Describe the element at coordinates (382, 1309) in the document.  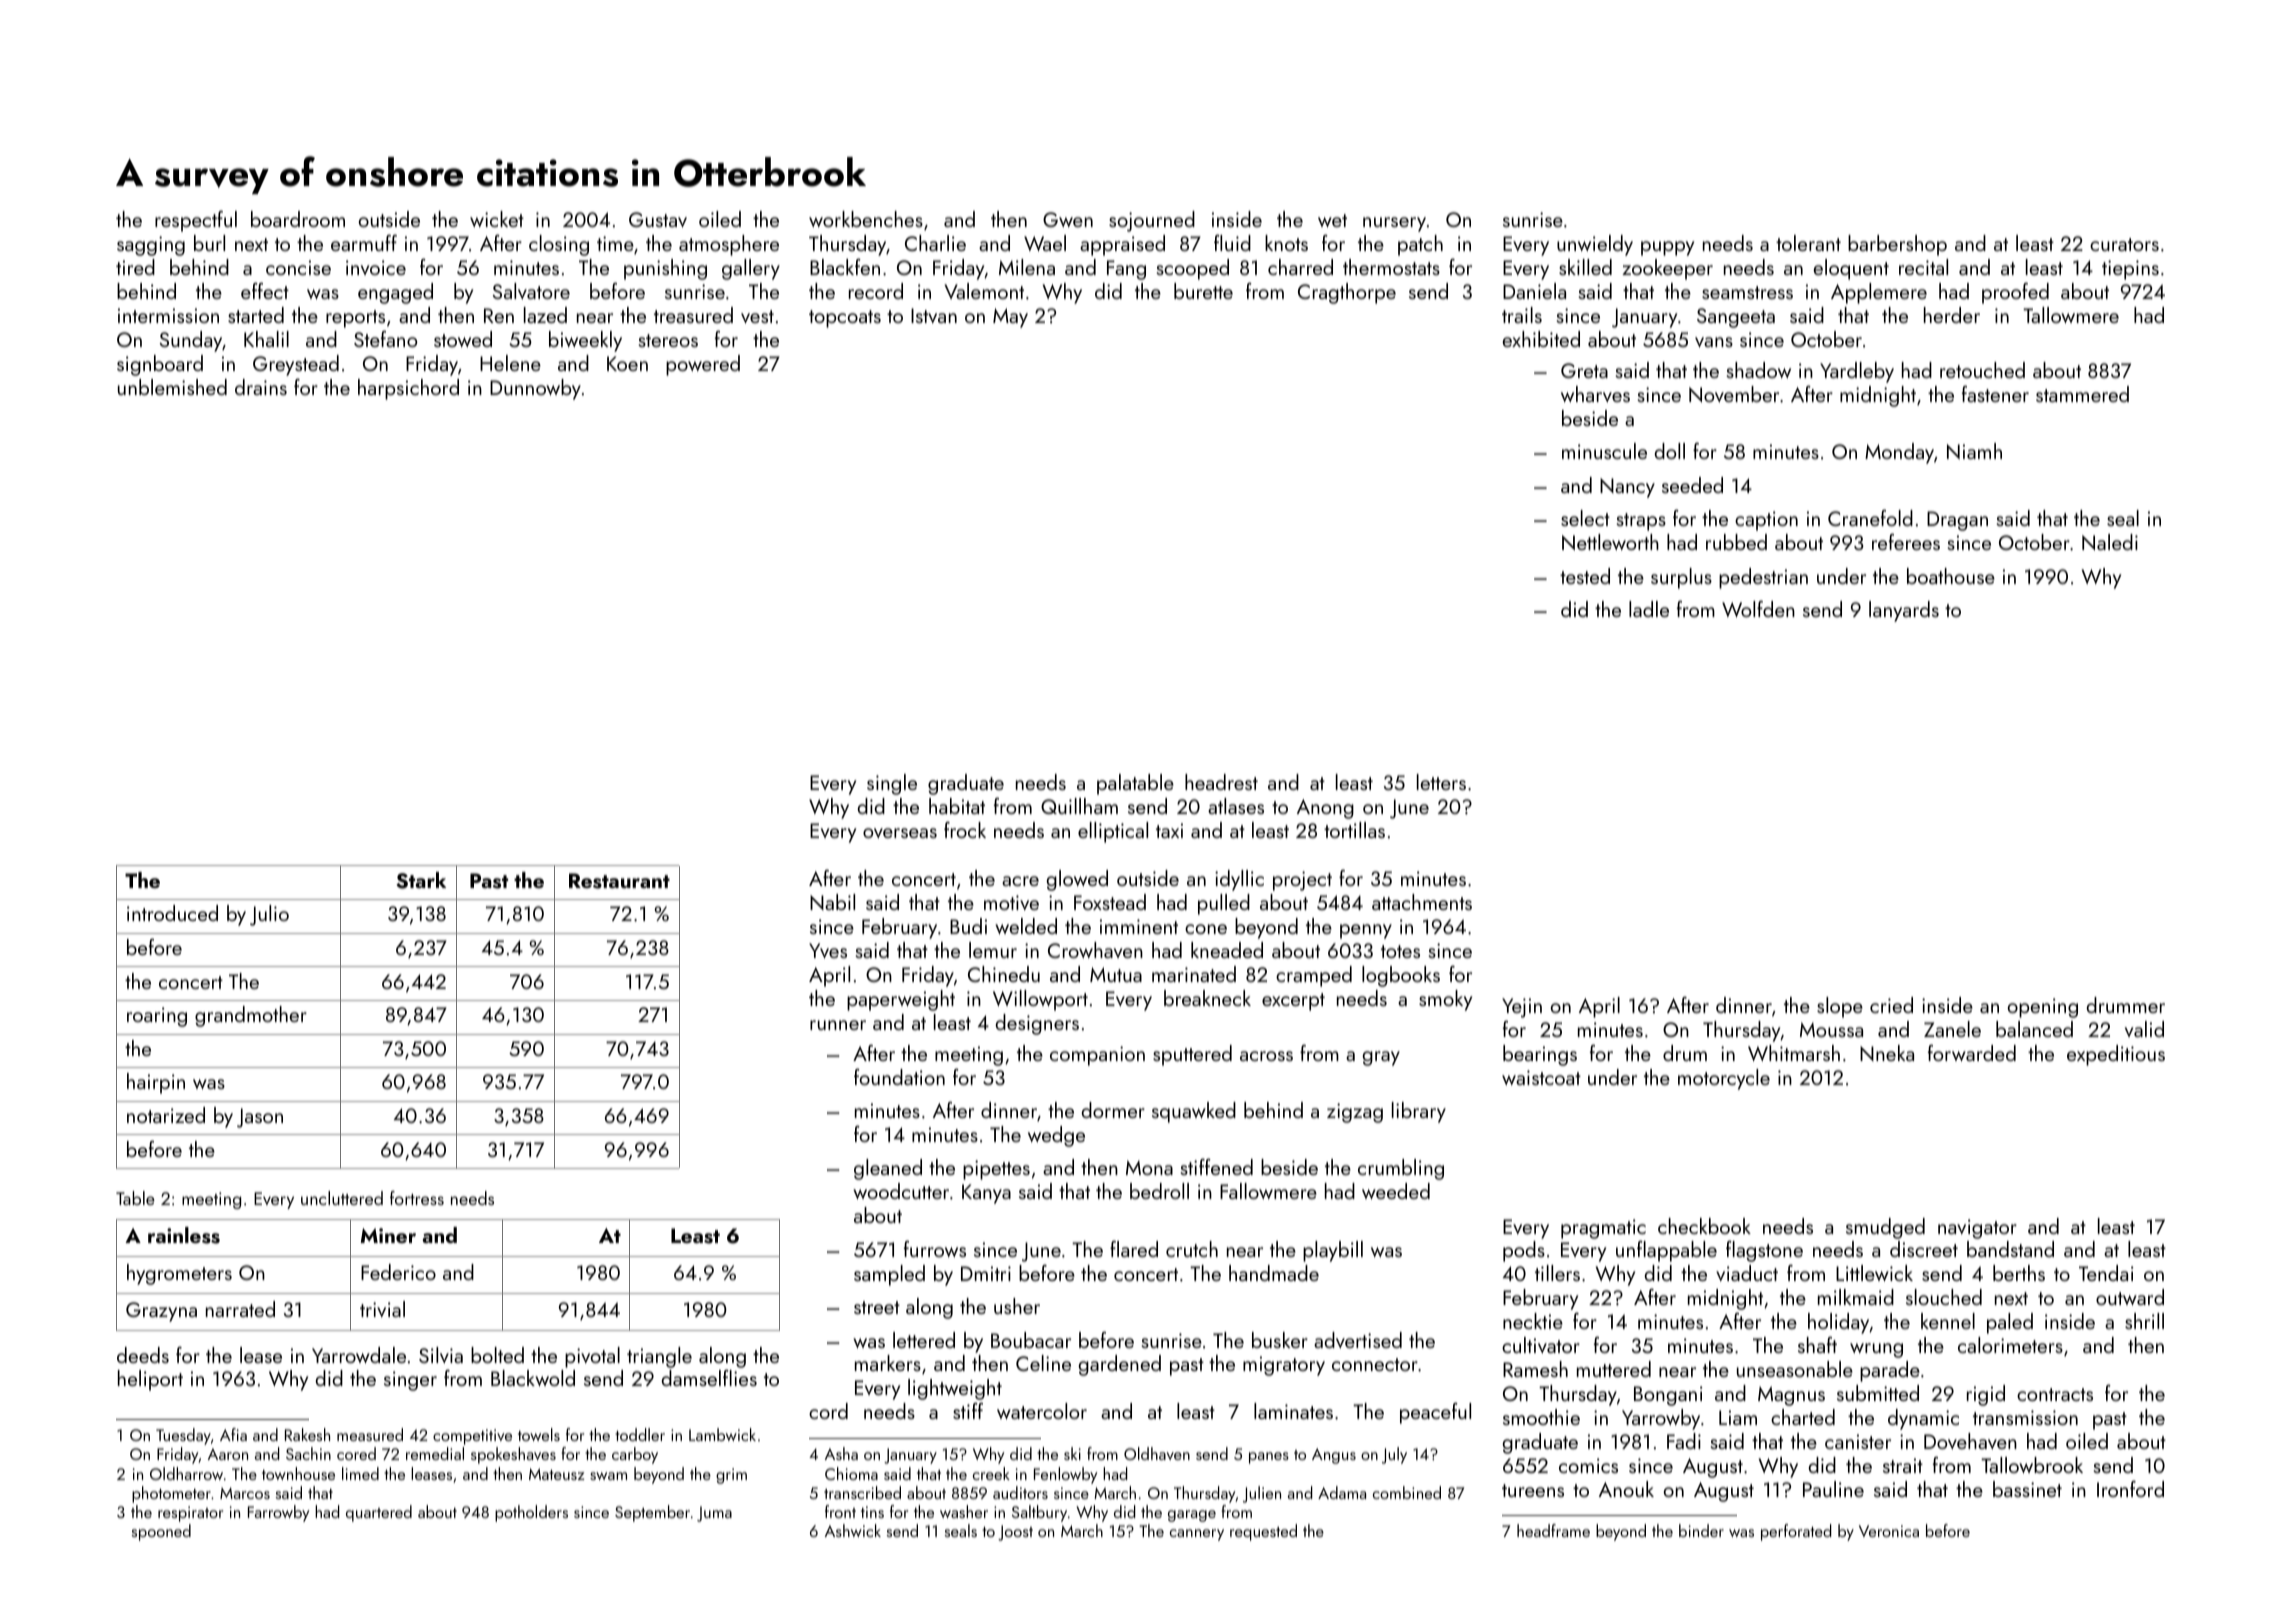
I see `trivial` at that location.
